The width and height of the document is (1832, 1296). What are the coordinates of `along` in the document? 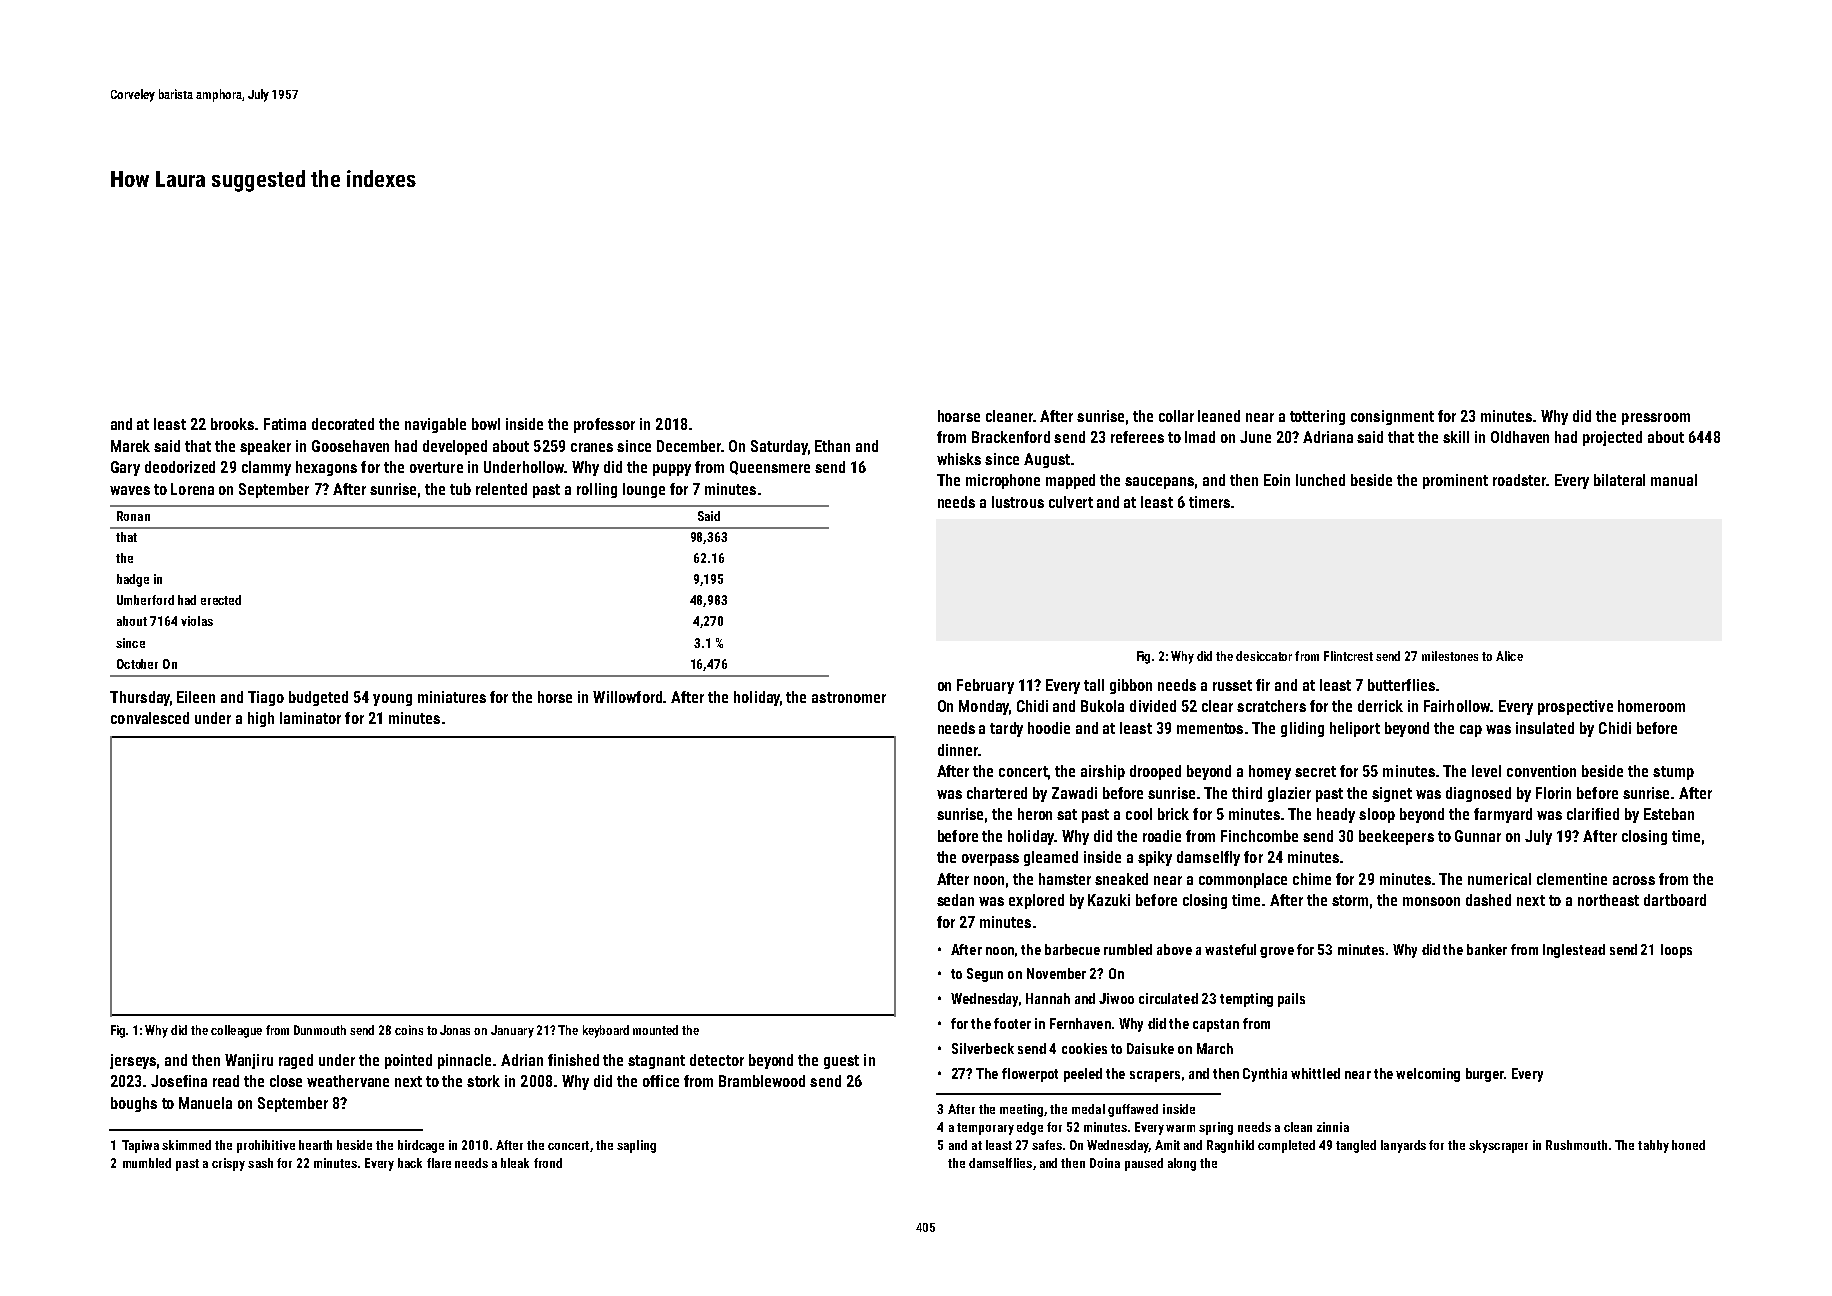 It's located at (1182, 1164).
